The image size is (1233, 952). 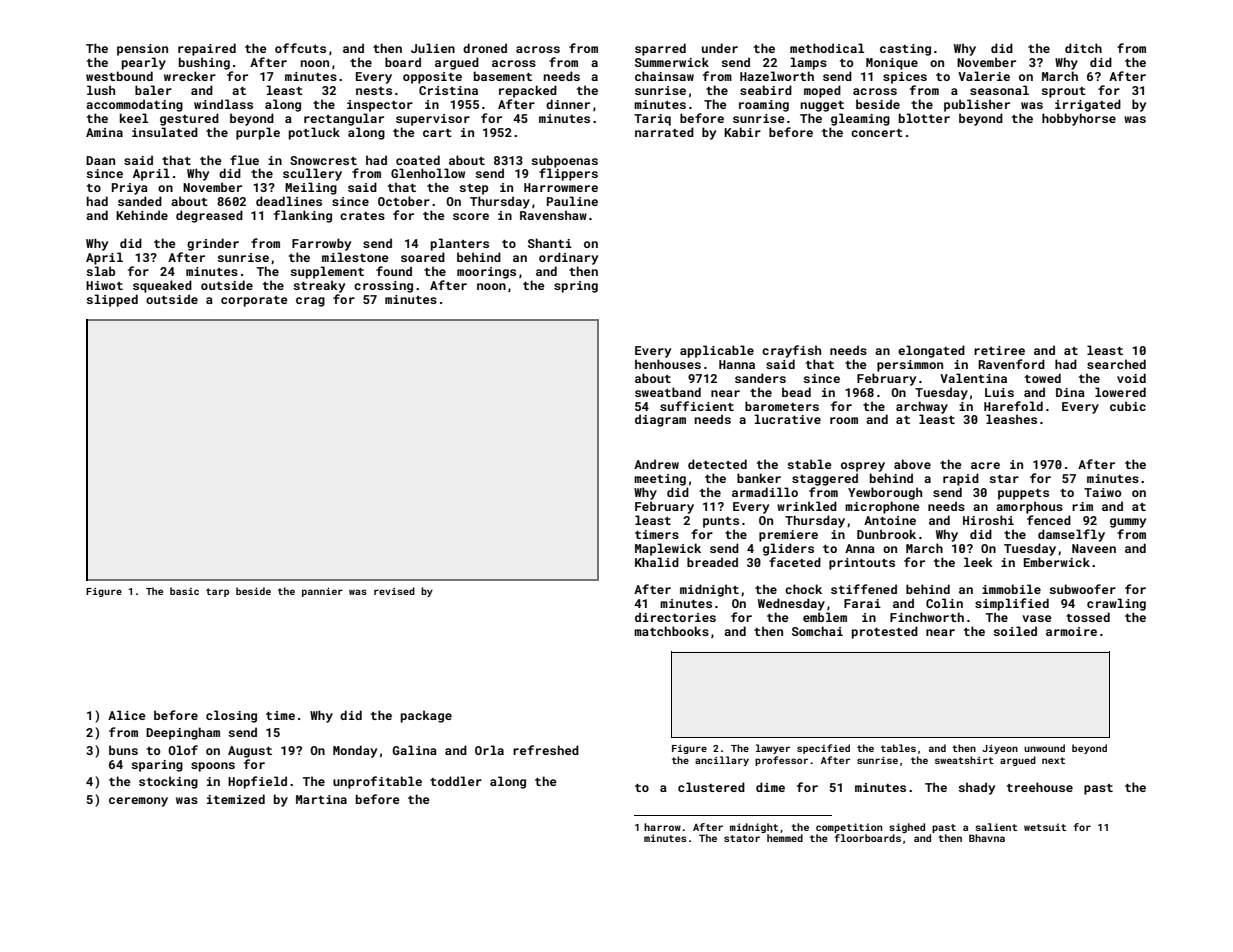 What do you see at coordinates (394, 591) in the image?
I see `revised` at bounding box center [394, 591].
